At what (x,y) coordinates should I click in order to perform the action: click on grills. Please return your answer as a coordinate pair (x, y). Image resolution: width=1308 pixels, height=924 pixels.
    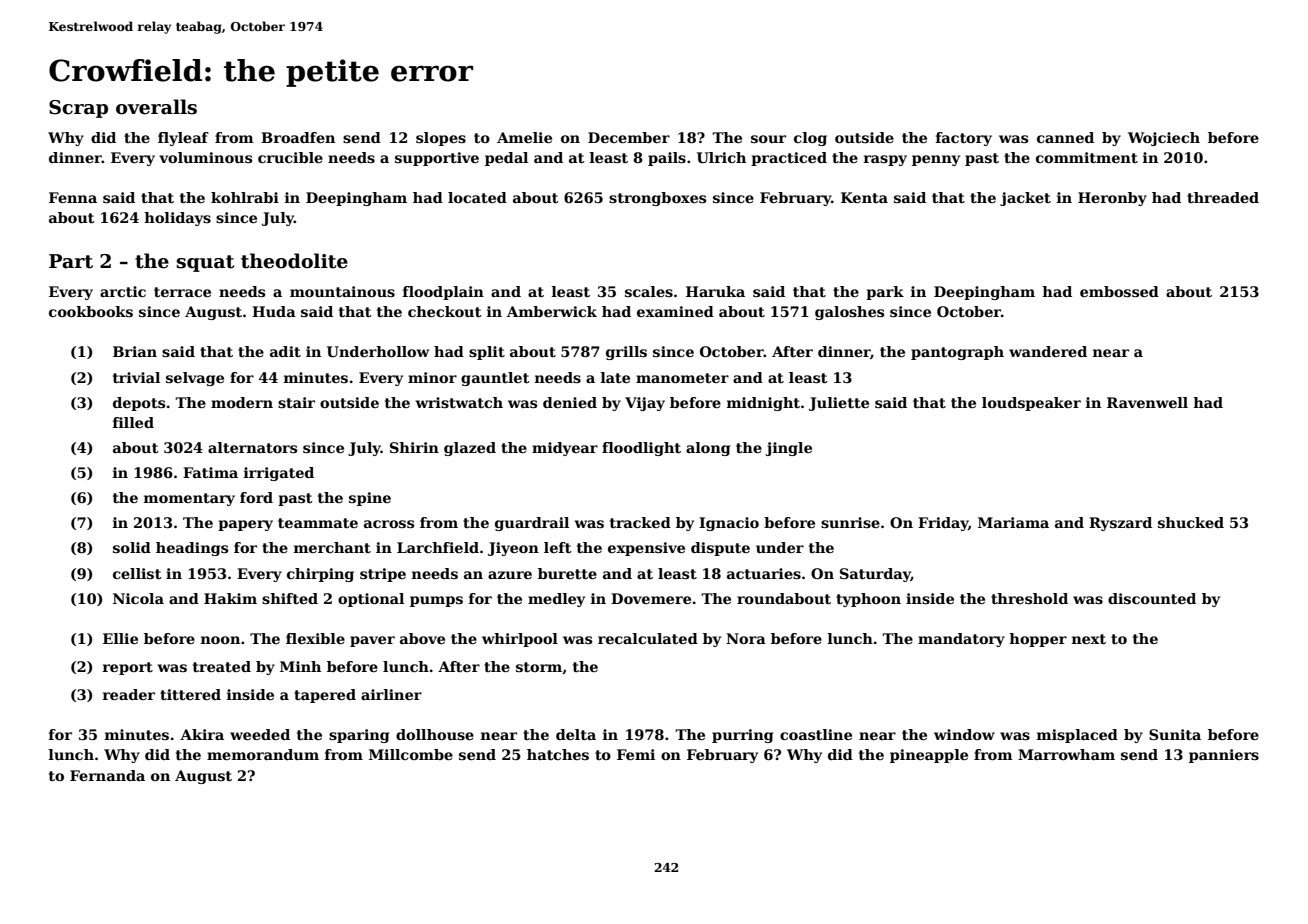
    Looking at the image, I should click on (626, 353).
